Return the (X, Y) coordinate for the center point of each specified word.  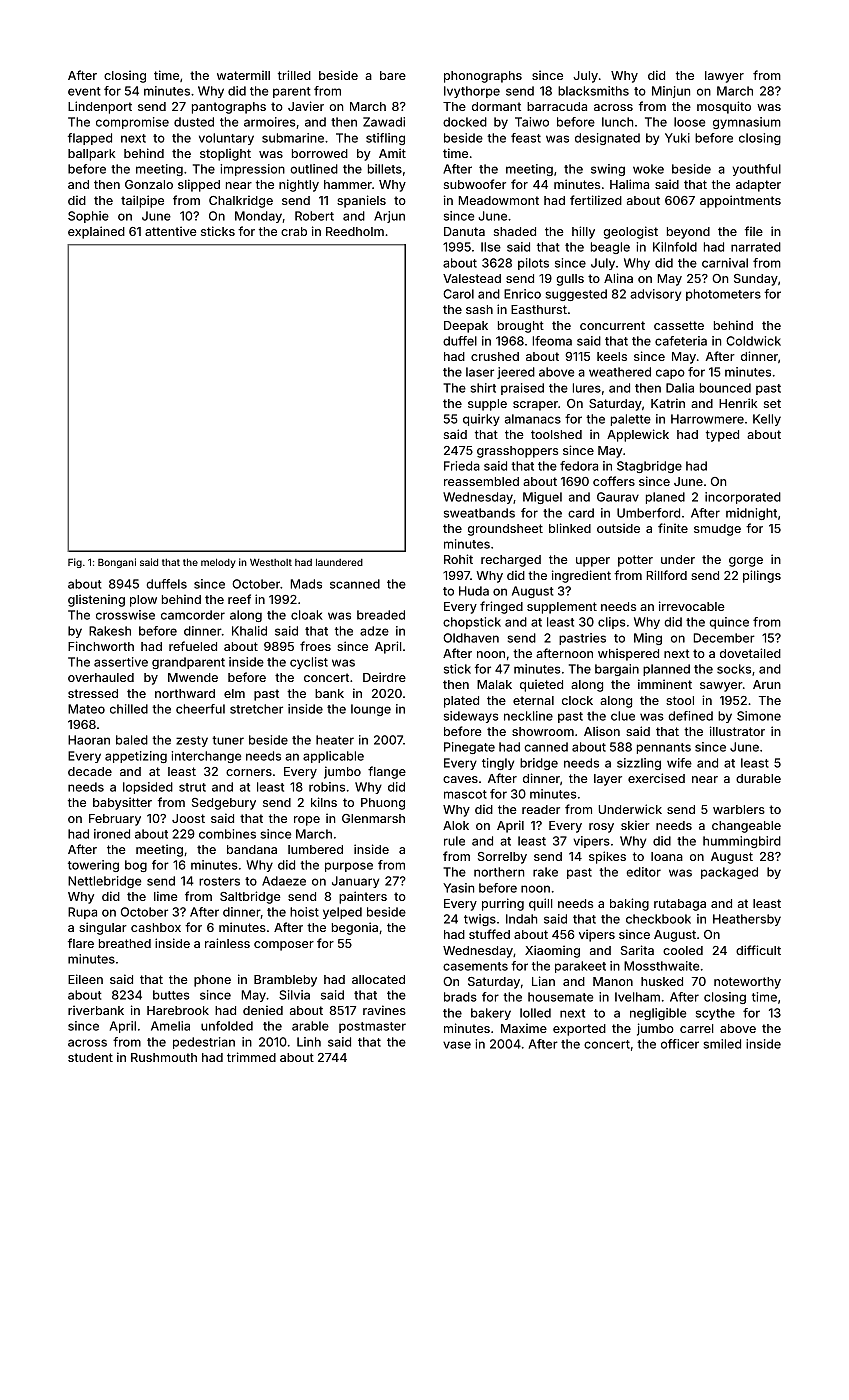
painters (363, 897)
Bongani (117, 563)
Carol (458, 294)
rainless (227, 943)
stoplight (225, 154)
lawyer (724, 77)
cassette (679, 325)
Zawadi (384, 122)
